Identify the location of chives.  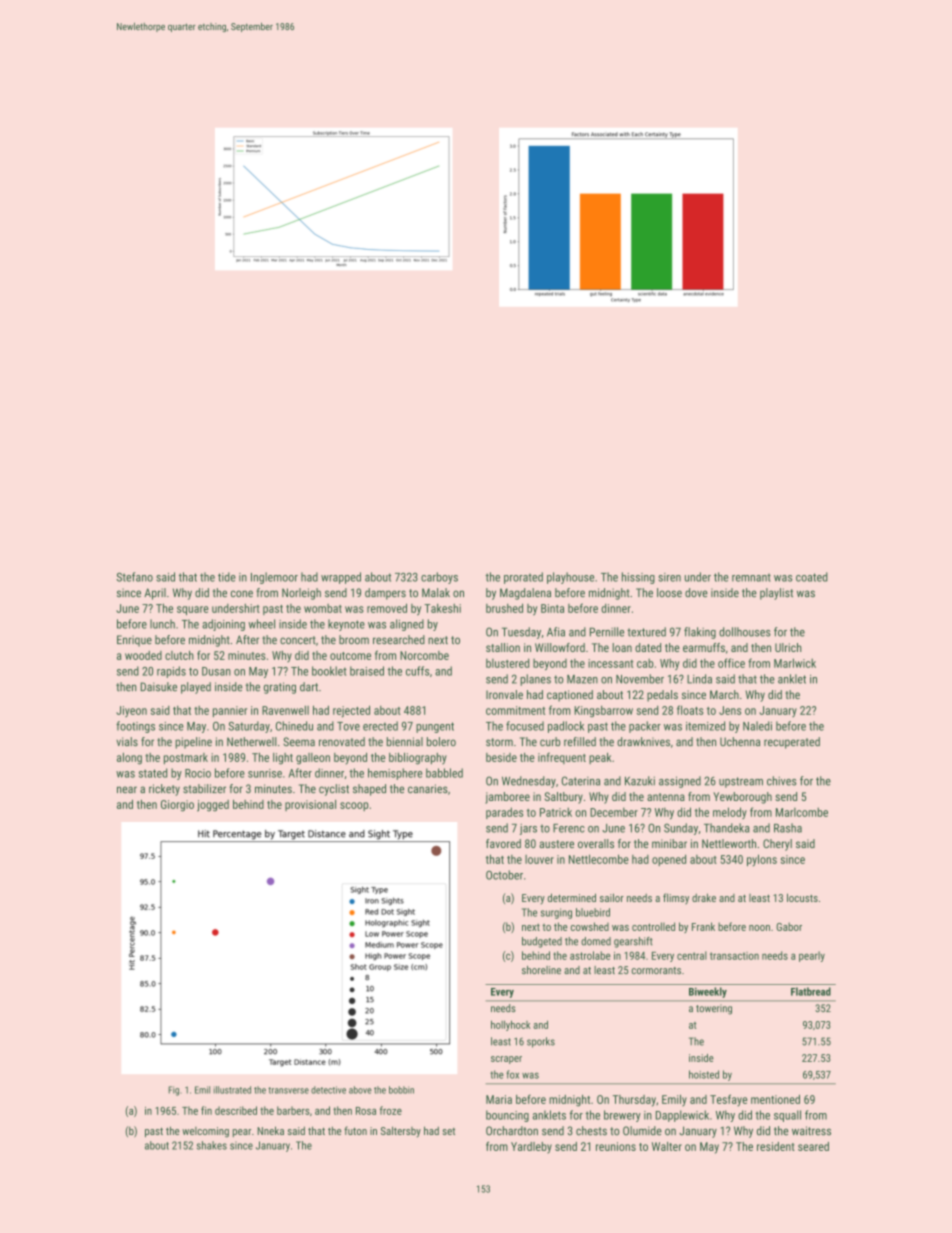
(782, 781).
